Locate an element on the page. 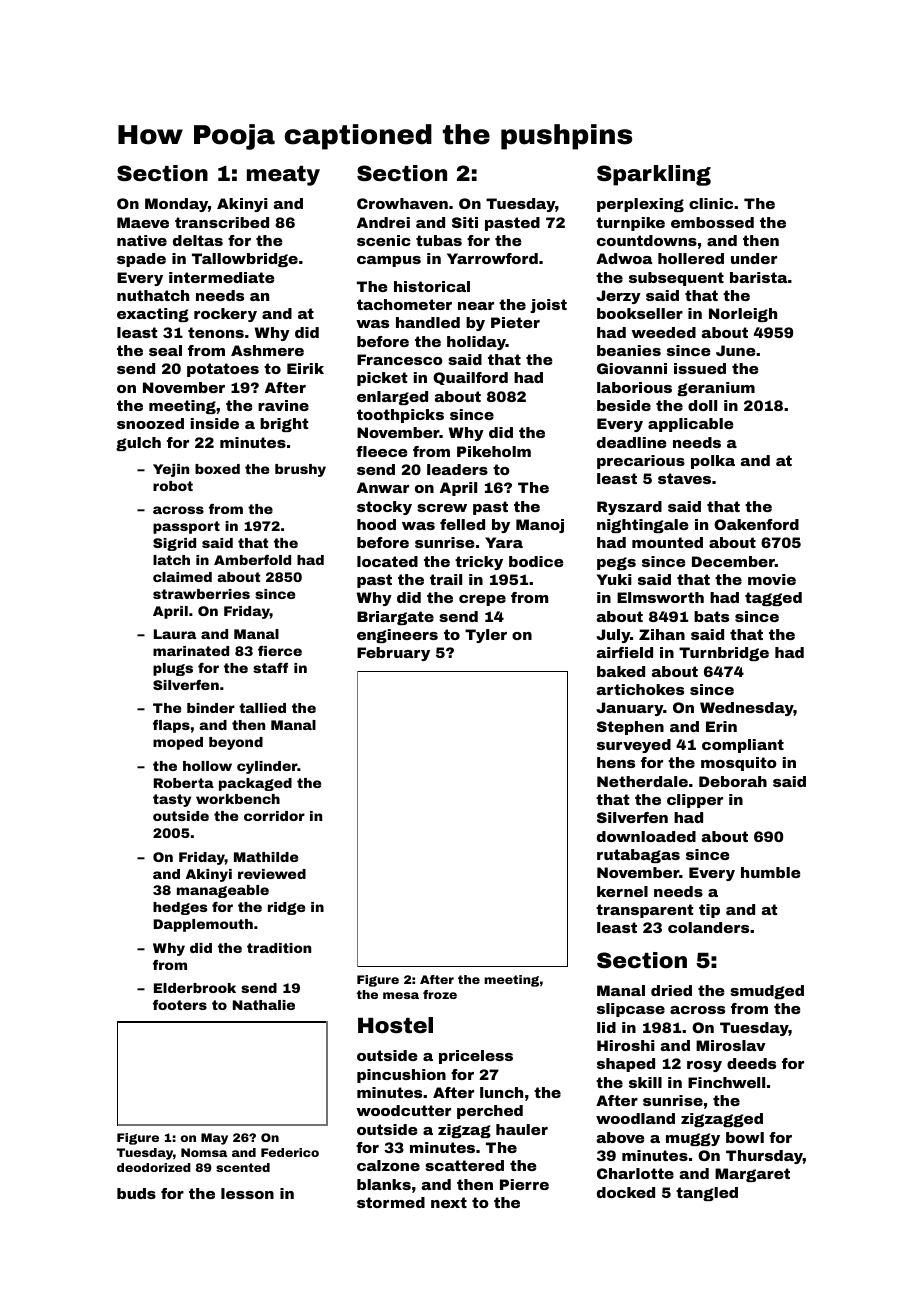  seal is located at coordinates (165, 350).
